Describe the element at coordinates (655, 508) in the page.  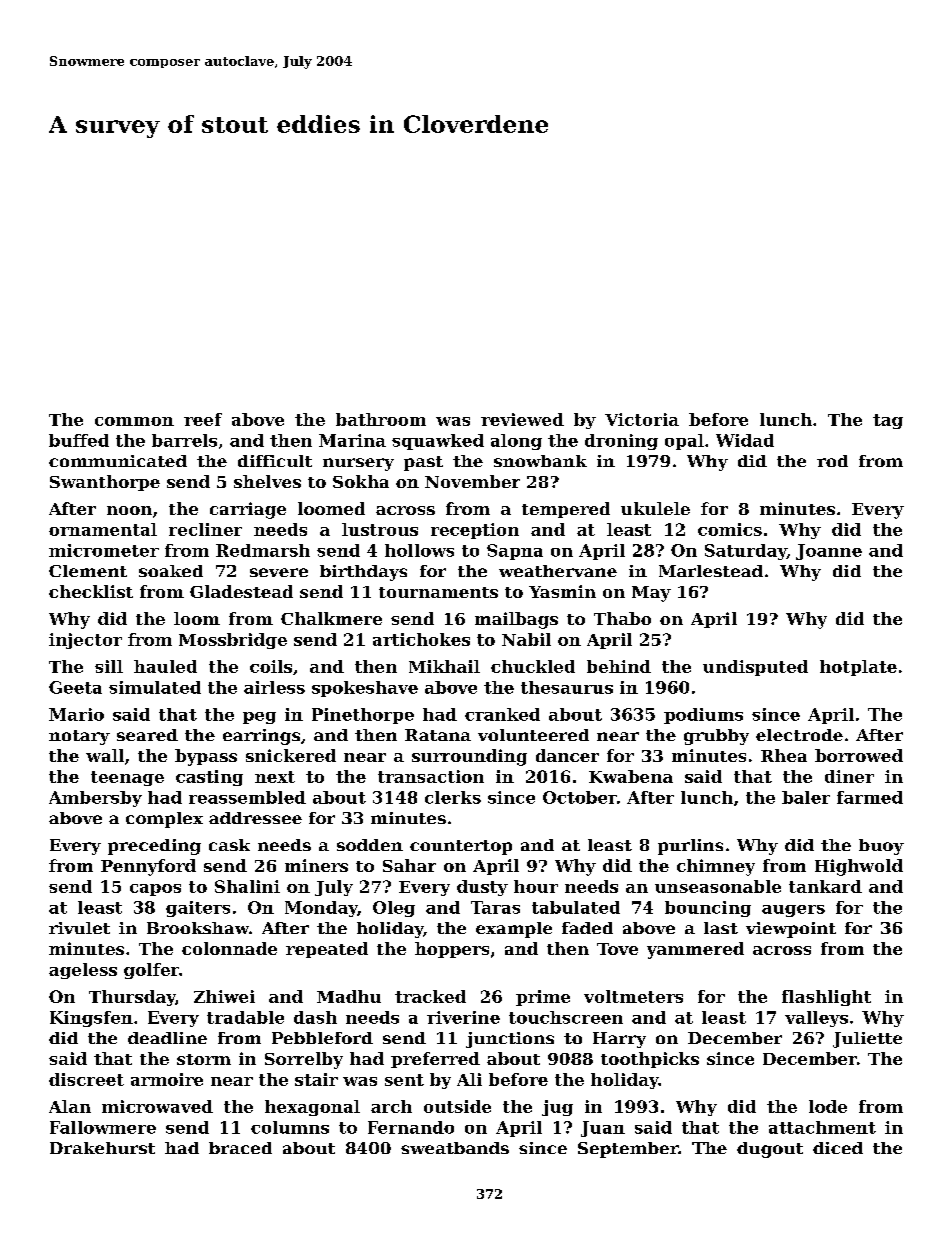
I see `ukulele` at that location.
